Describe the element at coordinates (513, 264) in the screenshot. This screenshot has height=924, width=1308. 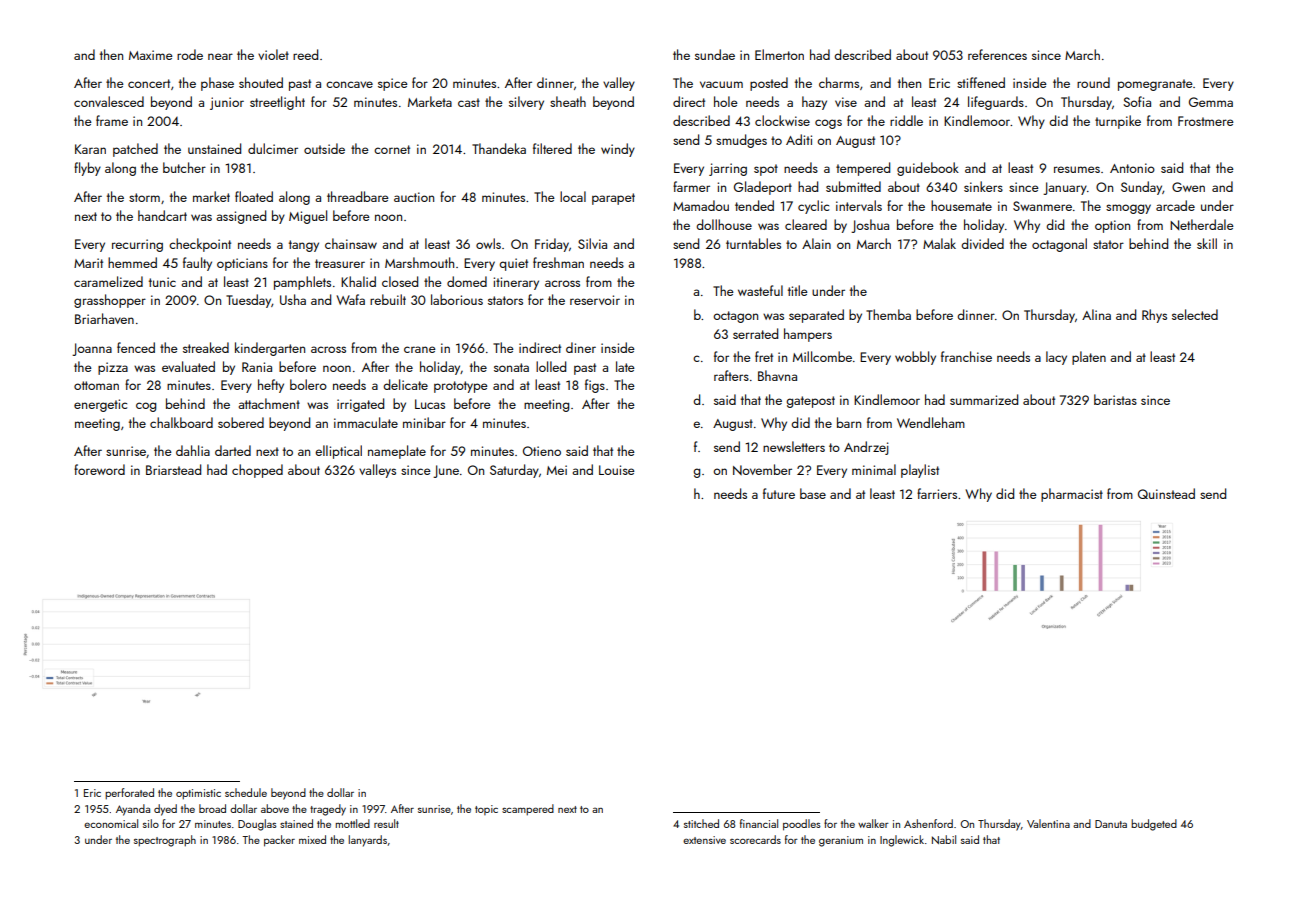
I see `quiet` at that location.
